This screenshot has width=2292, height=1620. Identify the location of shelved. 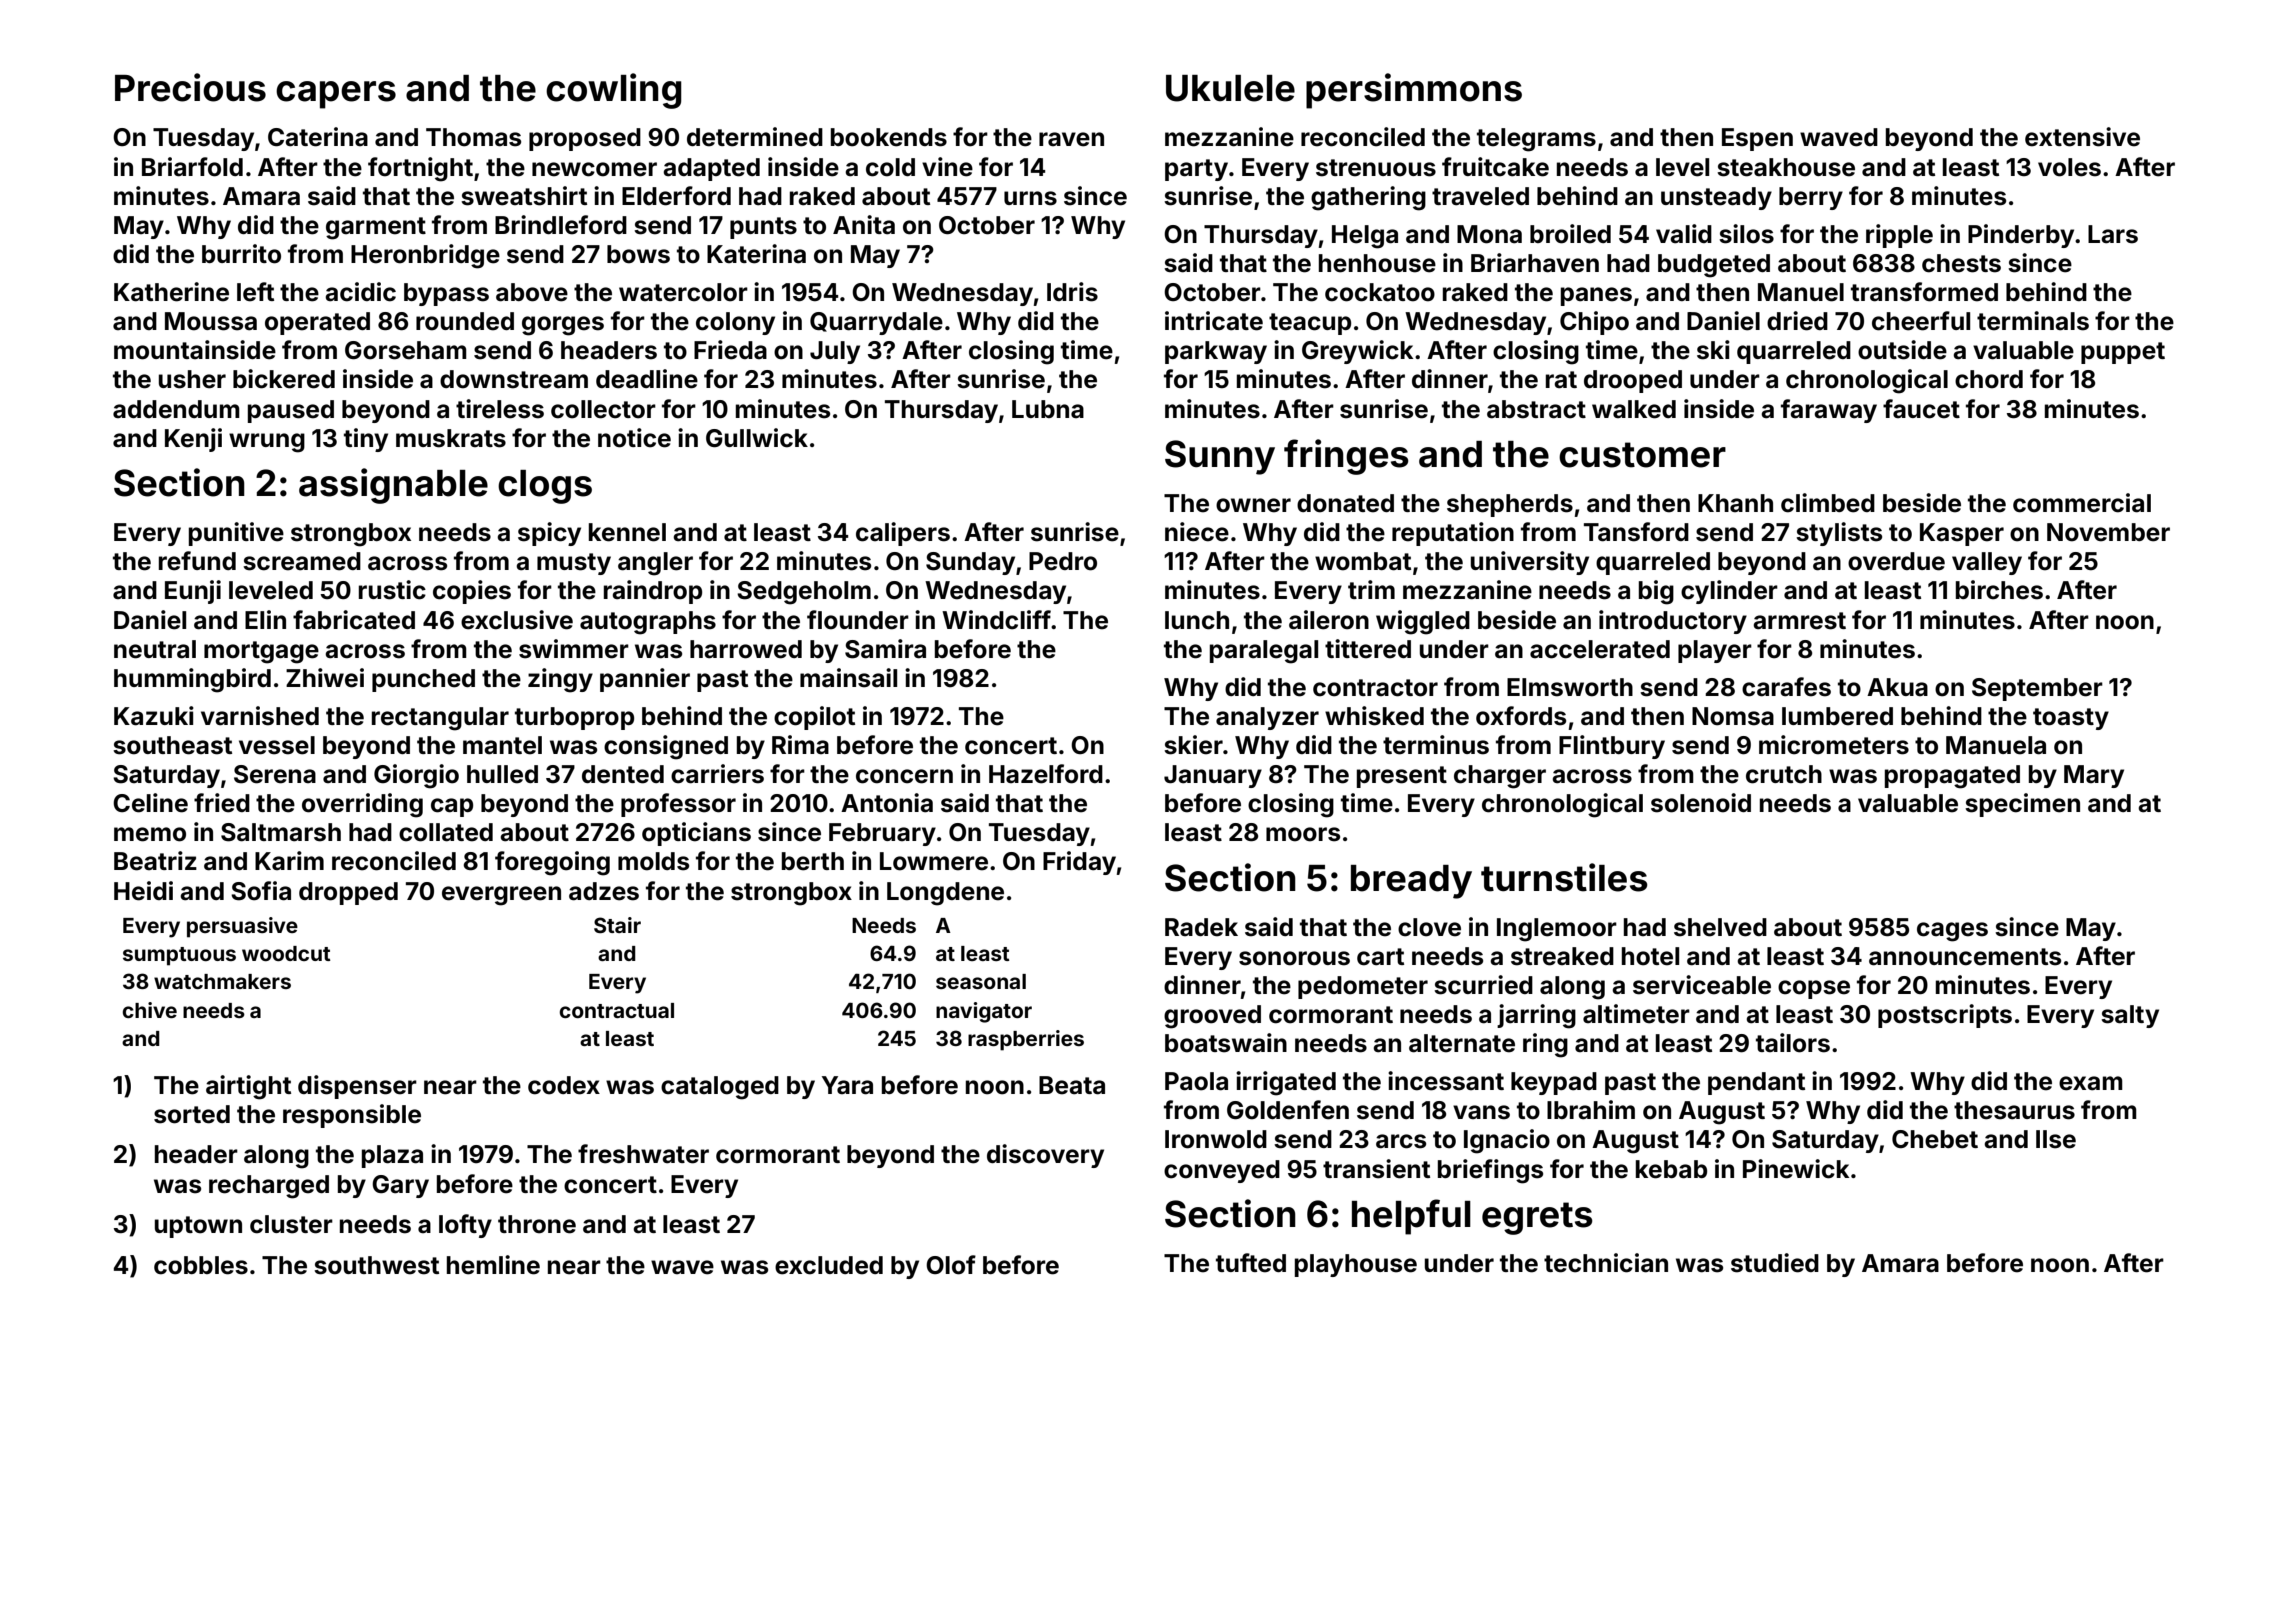
(1720, 927).
